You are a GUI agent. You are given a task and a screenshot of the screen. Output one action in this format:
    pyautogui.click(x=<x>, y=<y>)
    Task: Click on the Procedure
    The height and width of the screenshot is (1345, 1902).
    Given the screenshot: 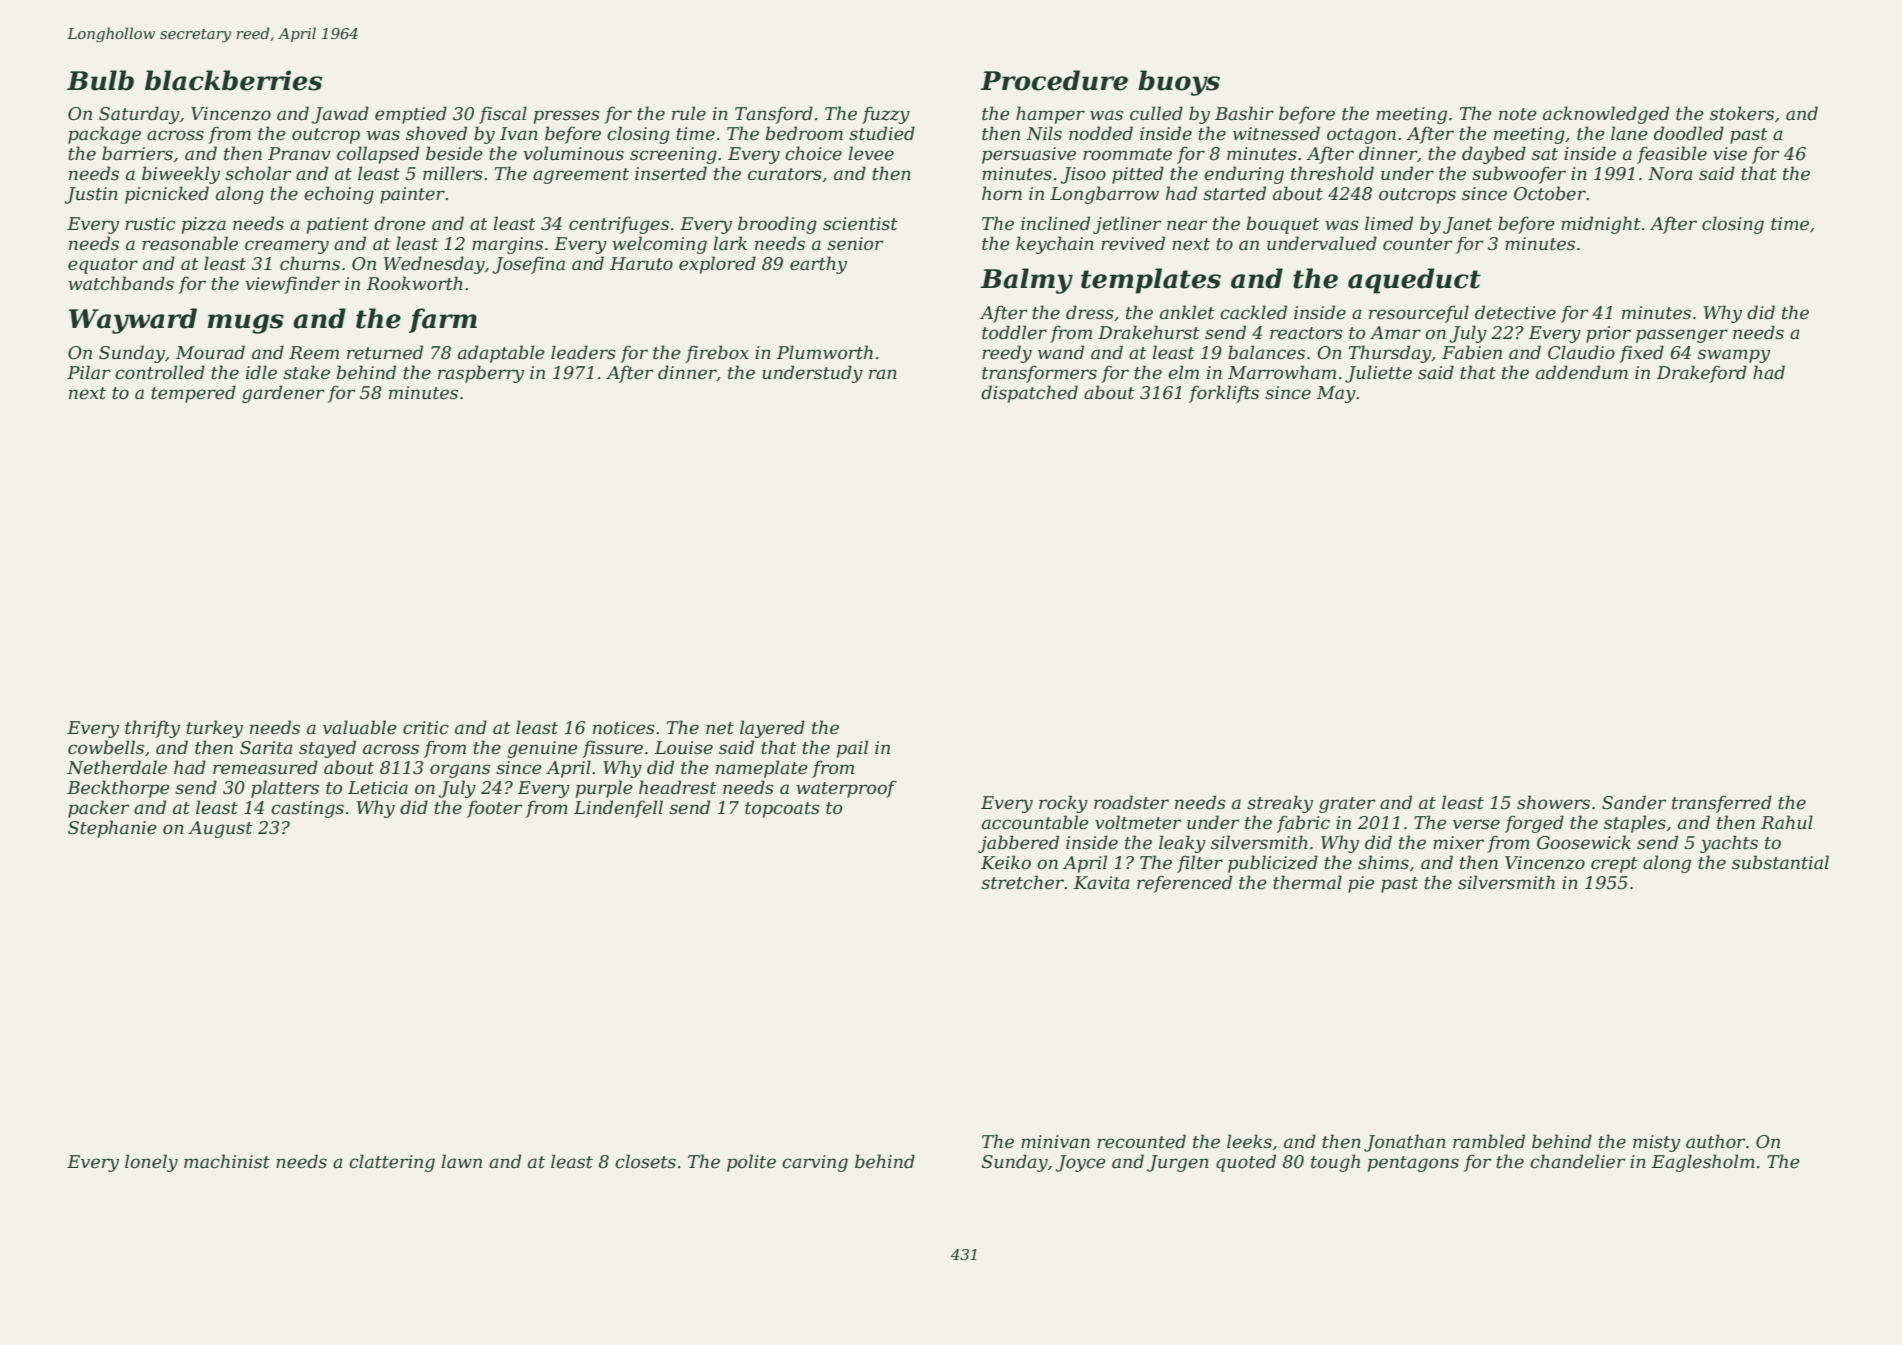 What is the action you would take?
    pyautogui.click(x=1054, y=80)
